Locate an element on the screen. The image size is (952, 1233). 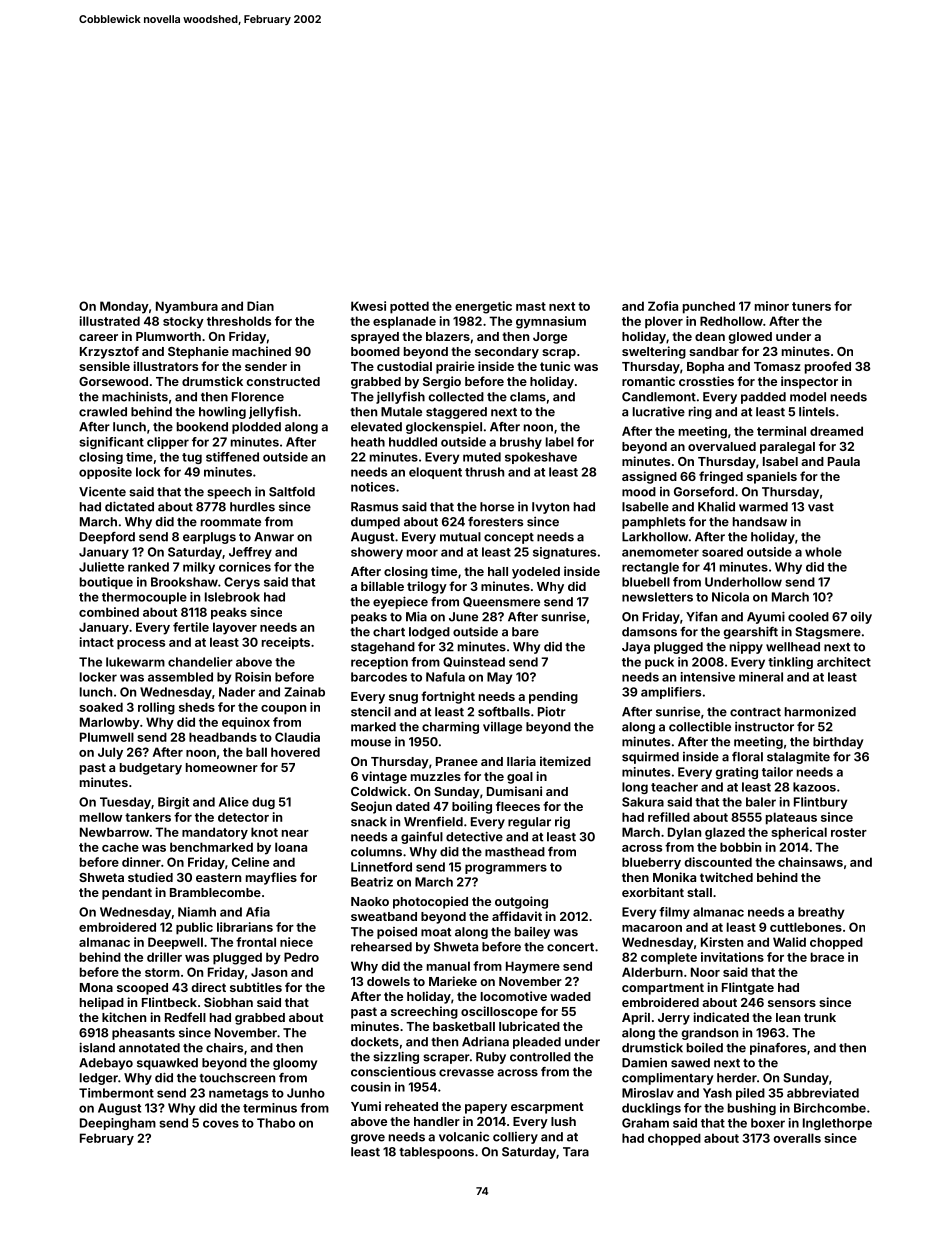
roster is located at coordinates (849, 832).
